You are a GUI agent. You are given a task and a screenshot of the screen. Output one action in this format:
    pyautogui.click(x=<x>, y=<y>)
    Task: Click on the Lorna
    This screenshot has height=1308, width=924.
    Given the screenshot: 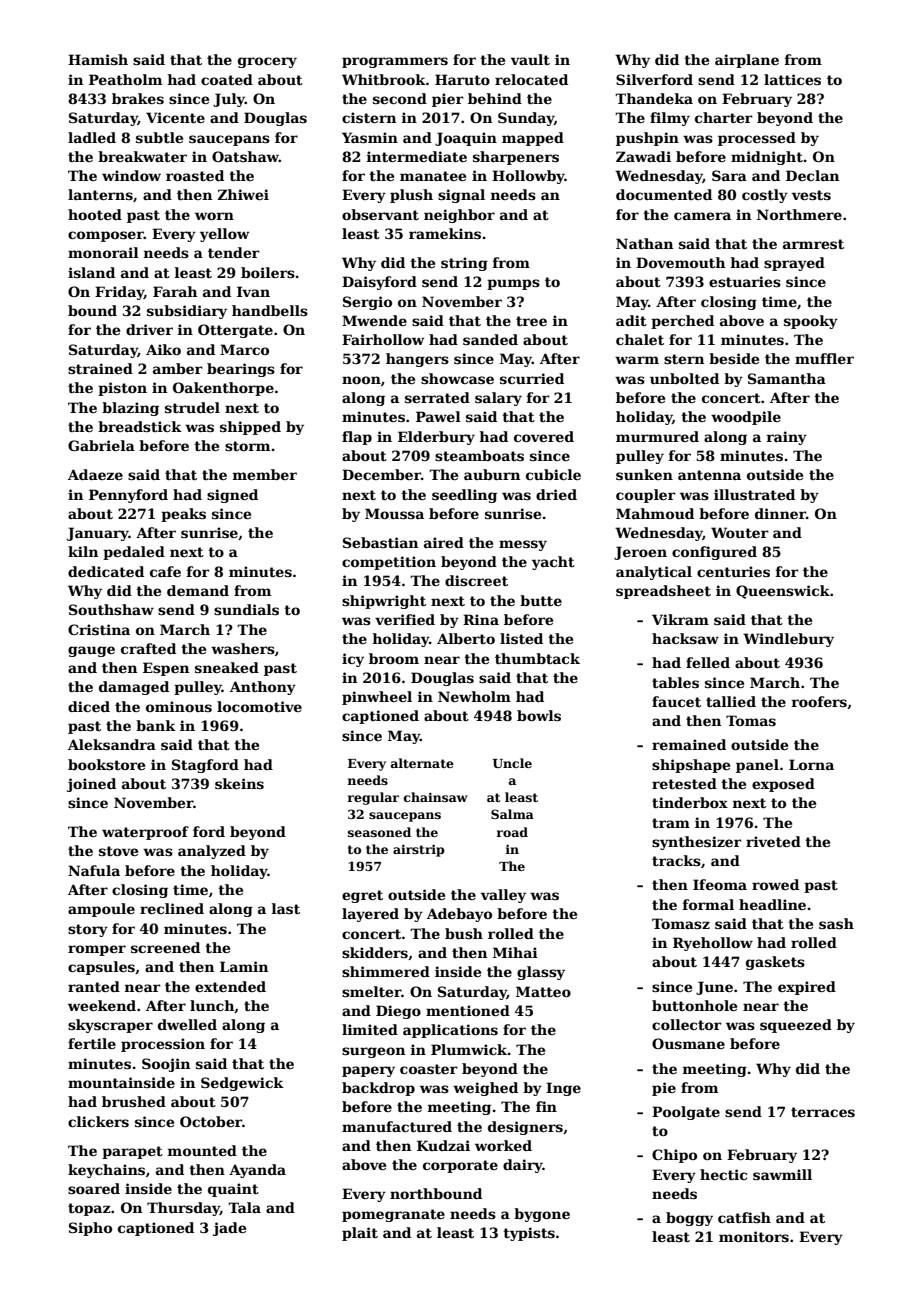 What is the action you would take?
    pyautogui.click(x=811, y=764)
